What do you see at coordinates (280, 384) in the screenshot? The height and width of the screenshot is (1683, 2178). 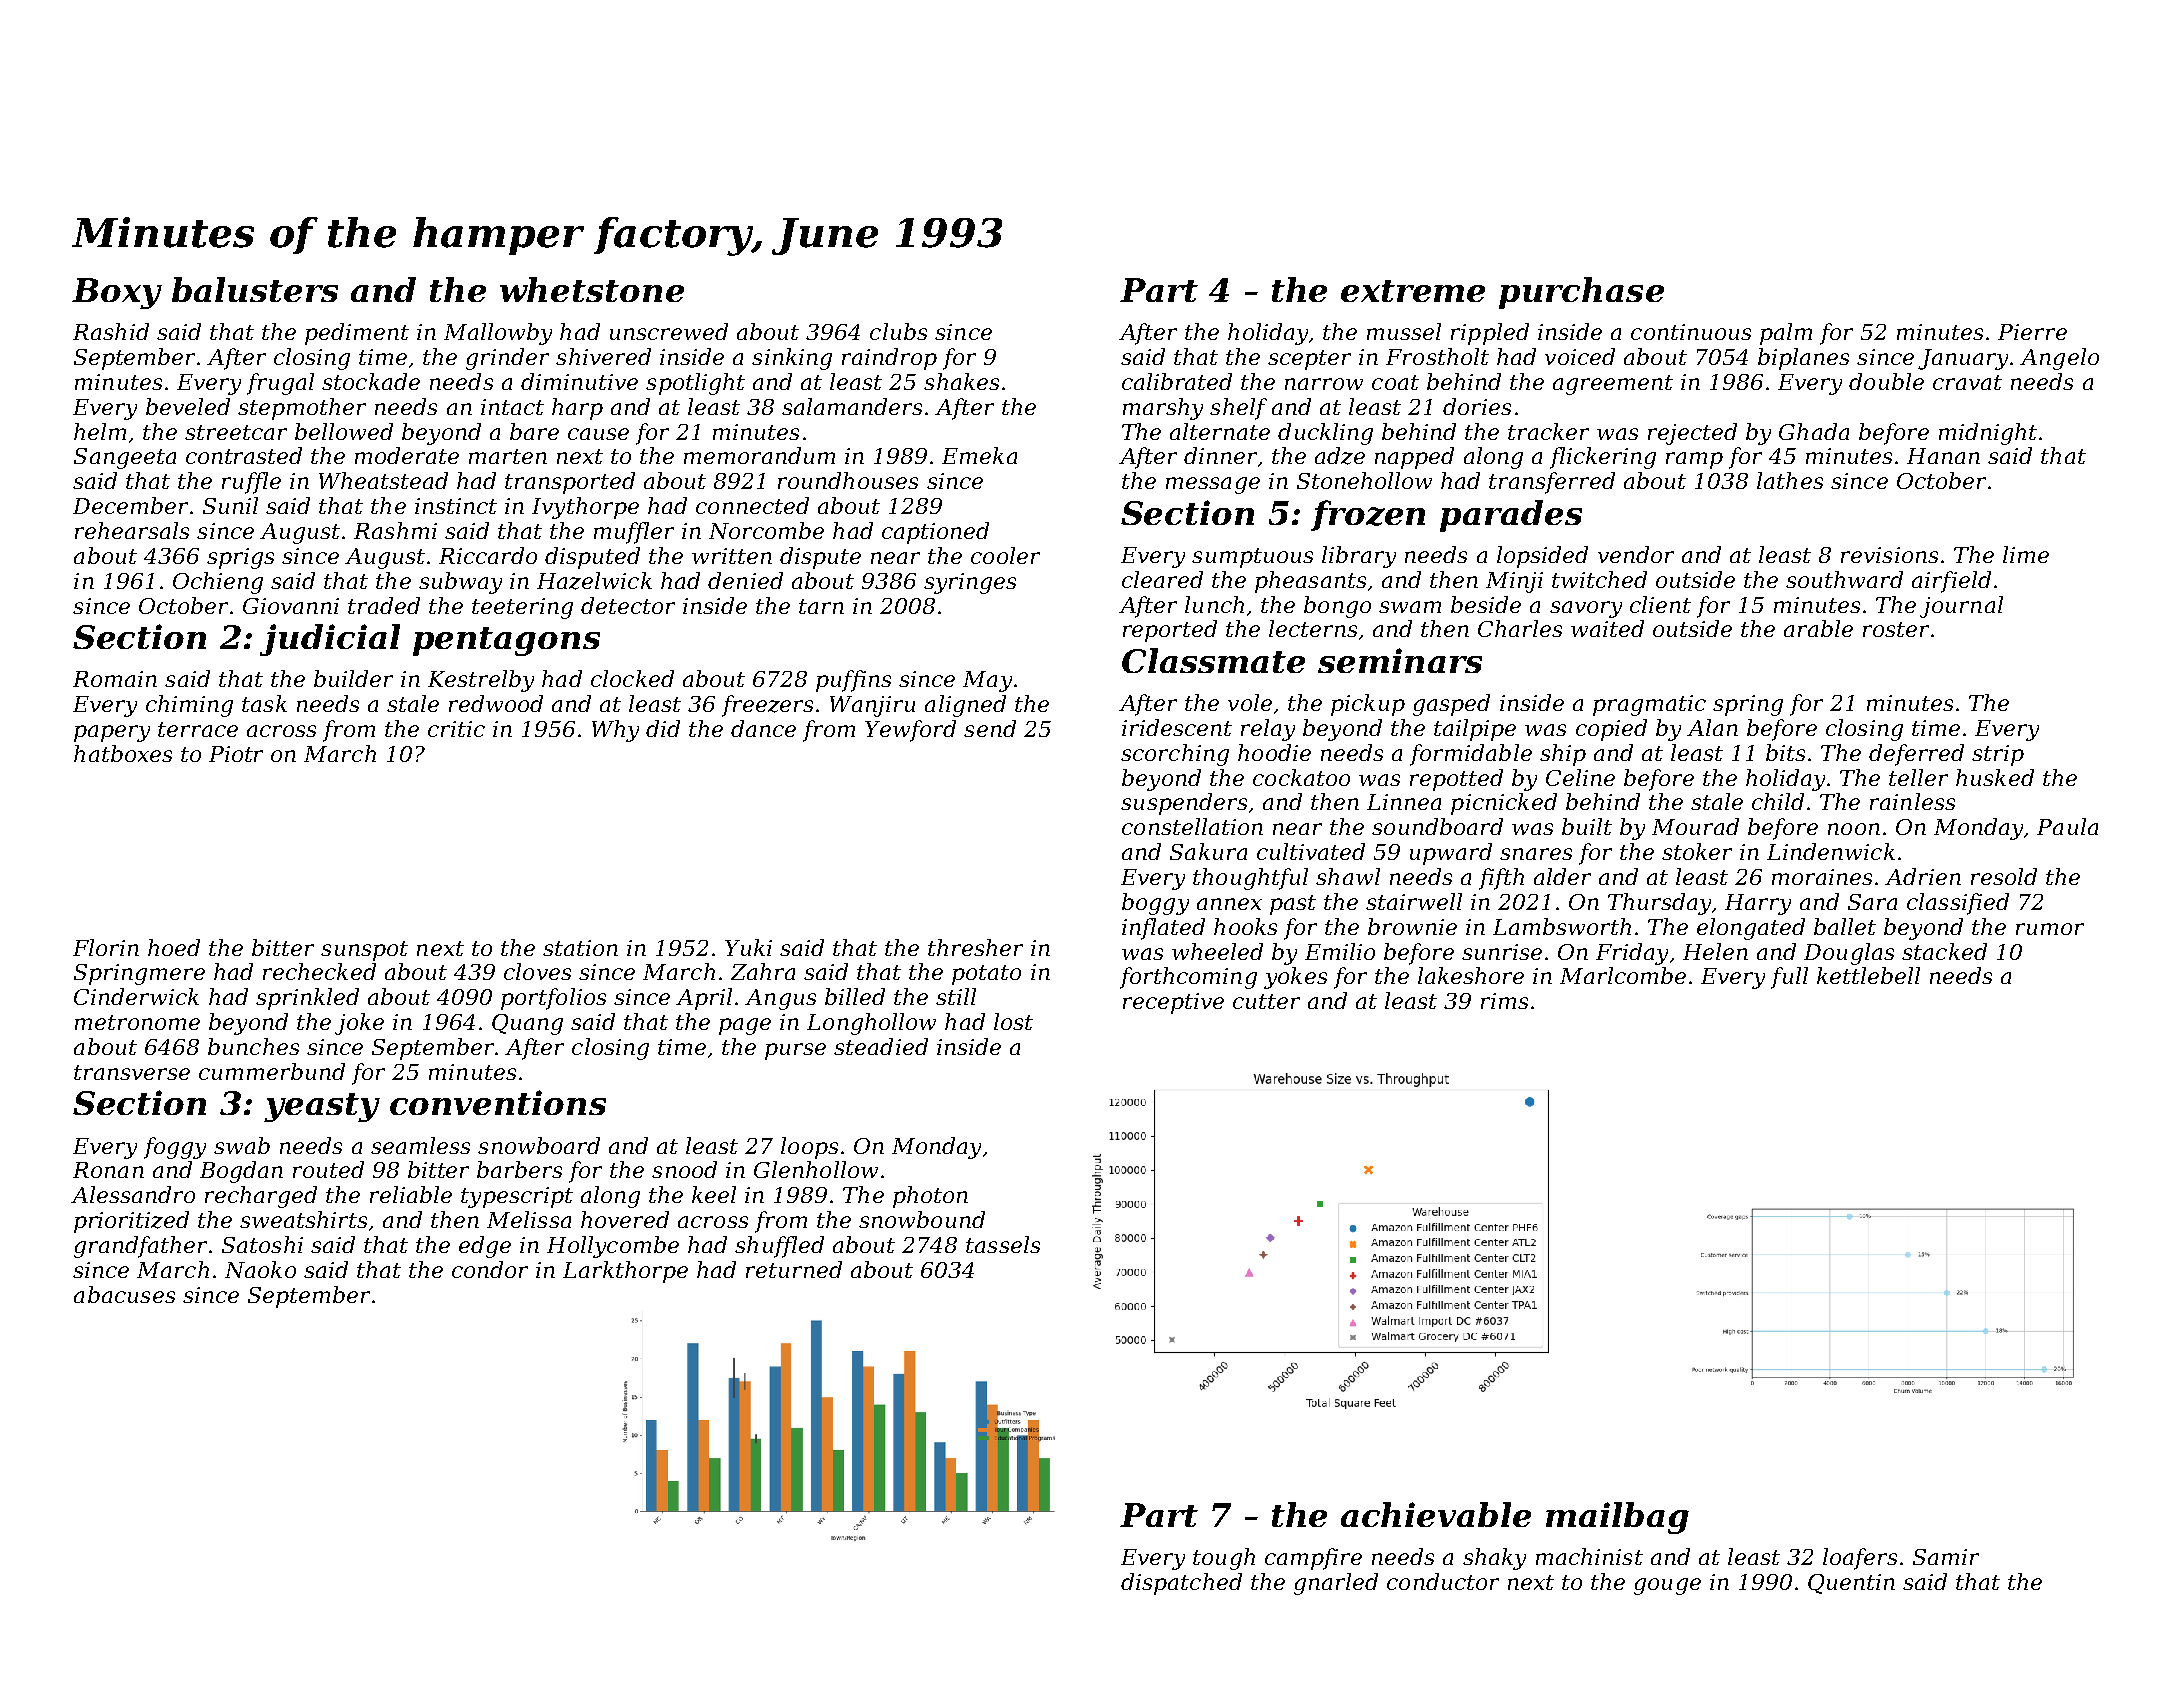 I see `frugal` at bounding box center [280, 384].
